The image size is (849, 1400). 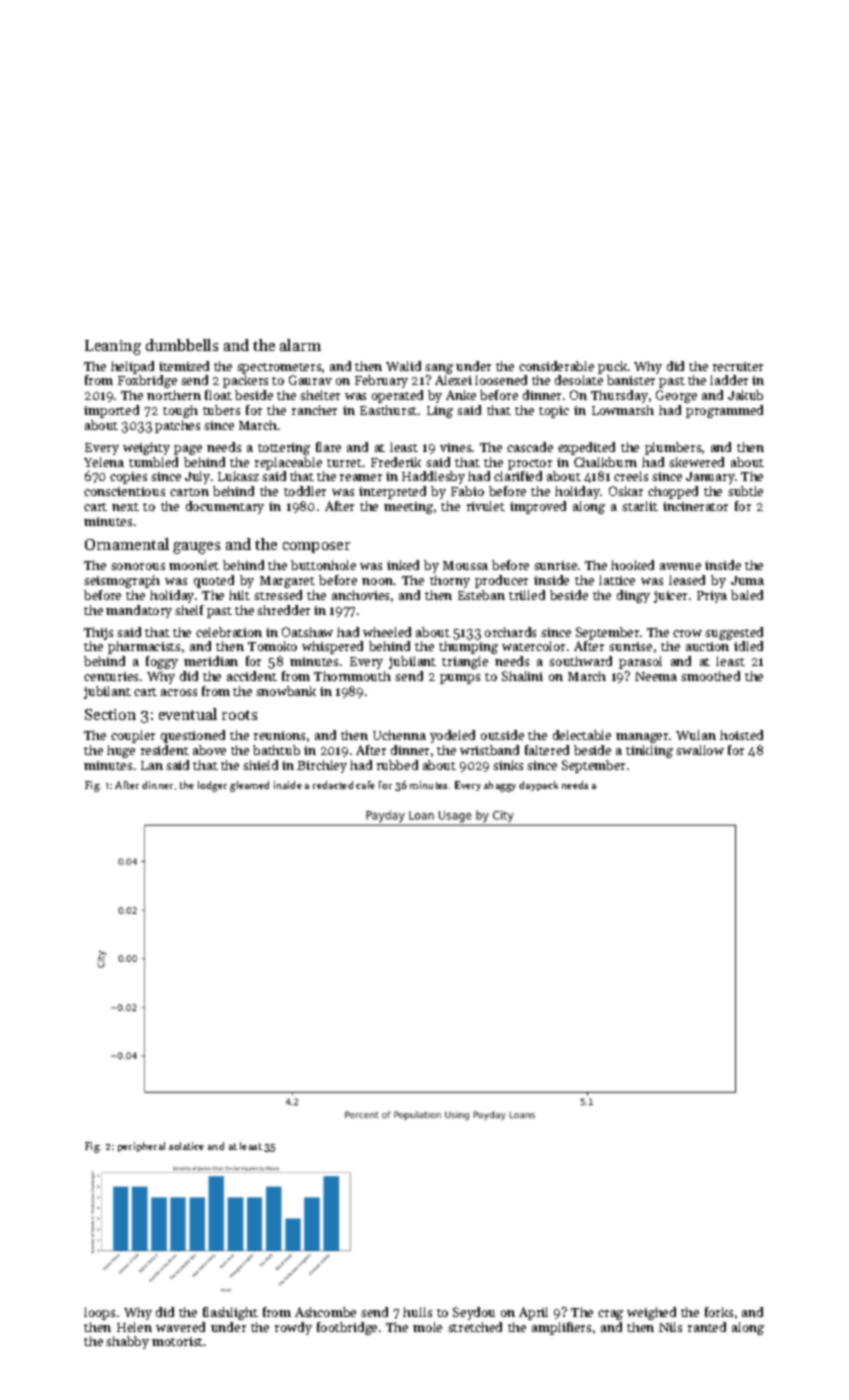 What do you see at coordinates (98, 633) in the screenshot?
I see `Thijs` at bounding box center [98, 633].
